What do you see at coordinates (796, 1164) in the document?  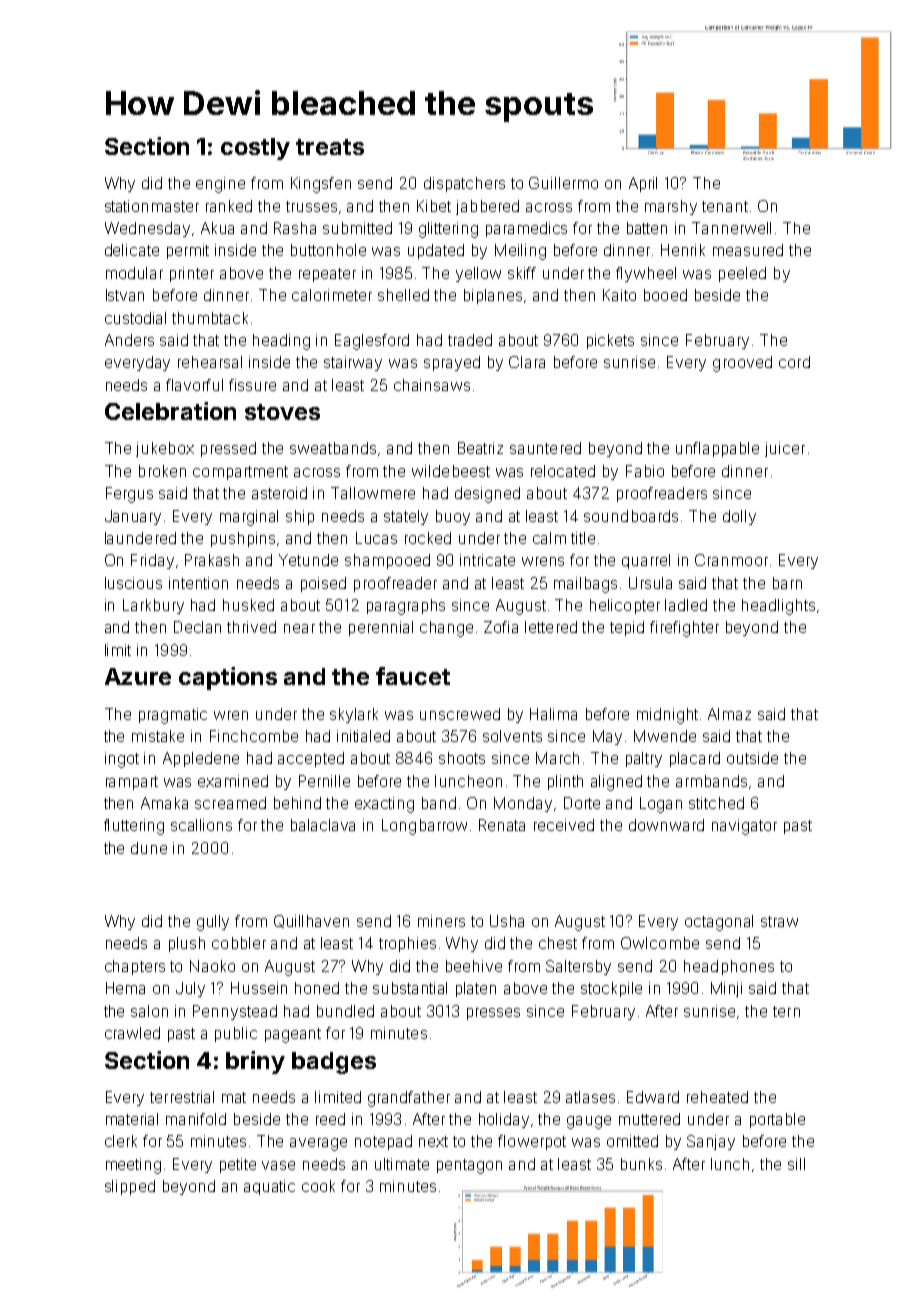 I see `sill` at bounding box center [796, 1164].
